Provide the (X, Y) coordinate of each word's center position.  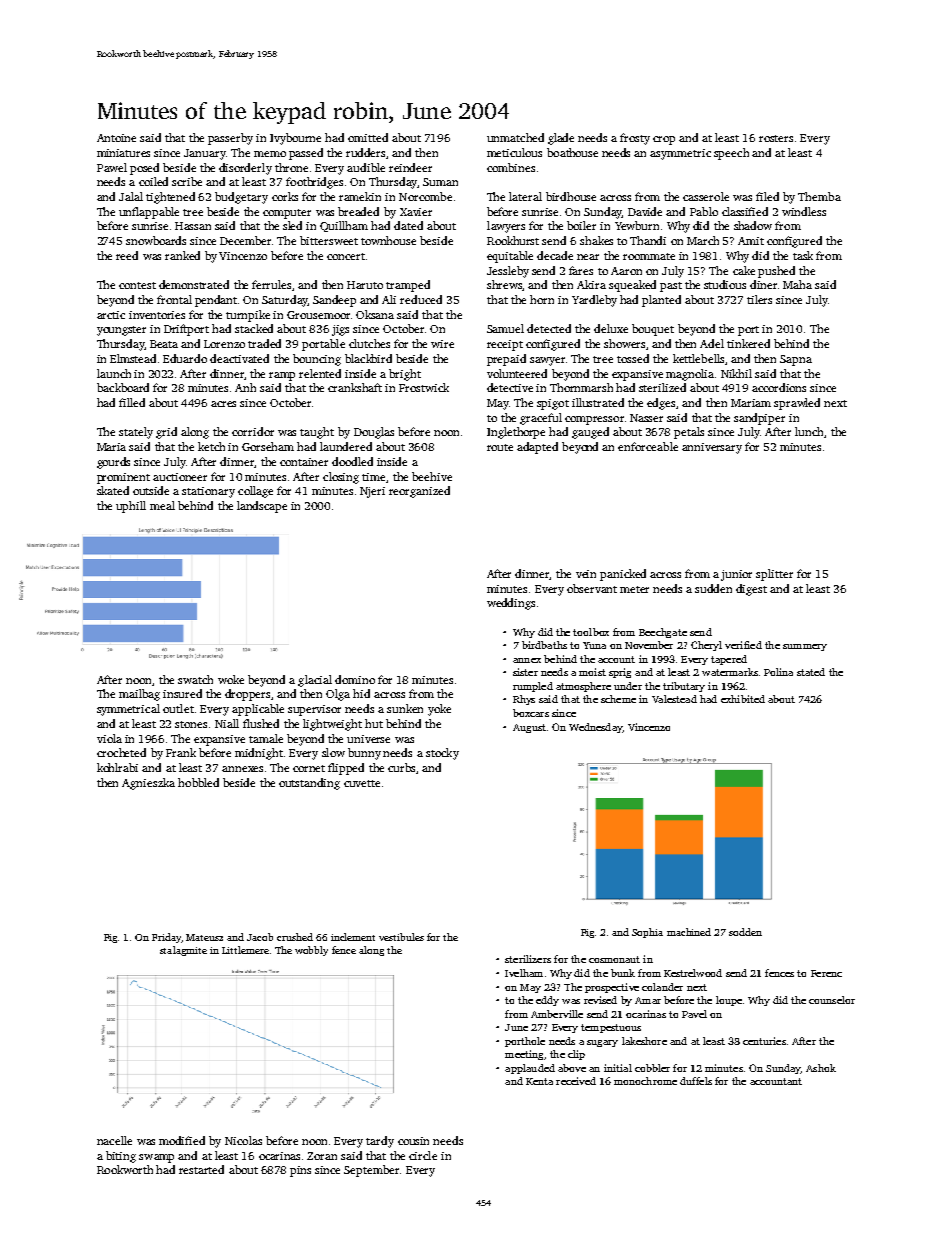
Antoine (116, 138)
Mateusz (204, 937)
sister (525, 672)
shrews (504, 284)
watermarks (730, 672)
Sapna (796, 360)
